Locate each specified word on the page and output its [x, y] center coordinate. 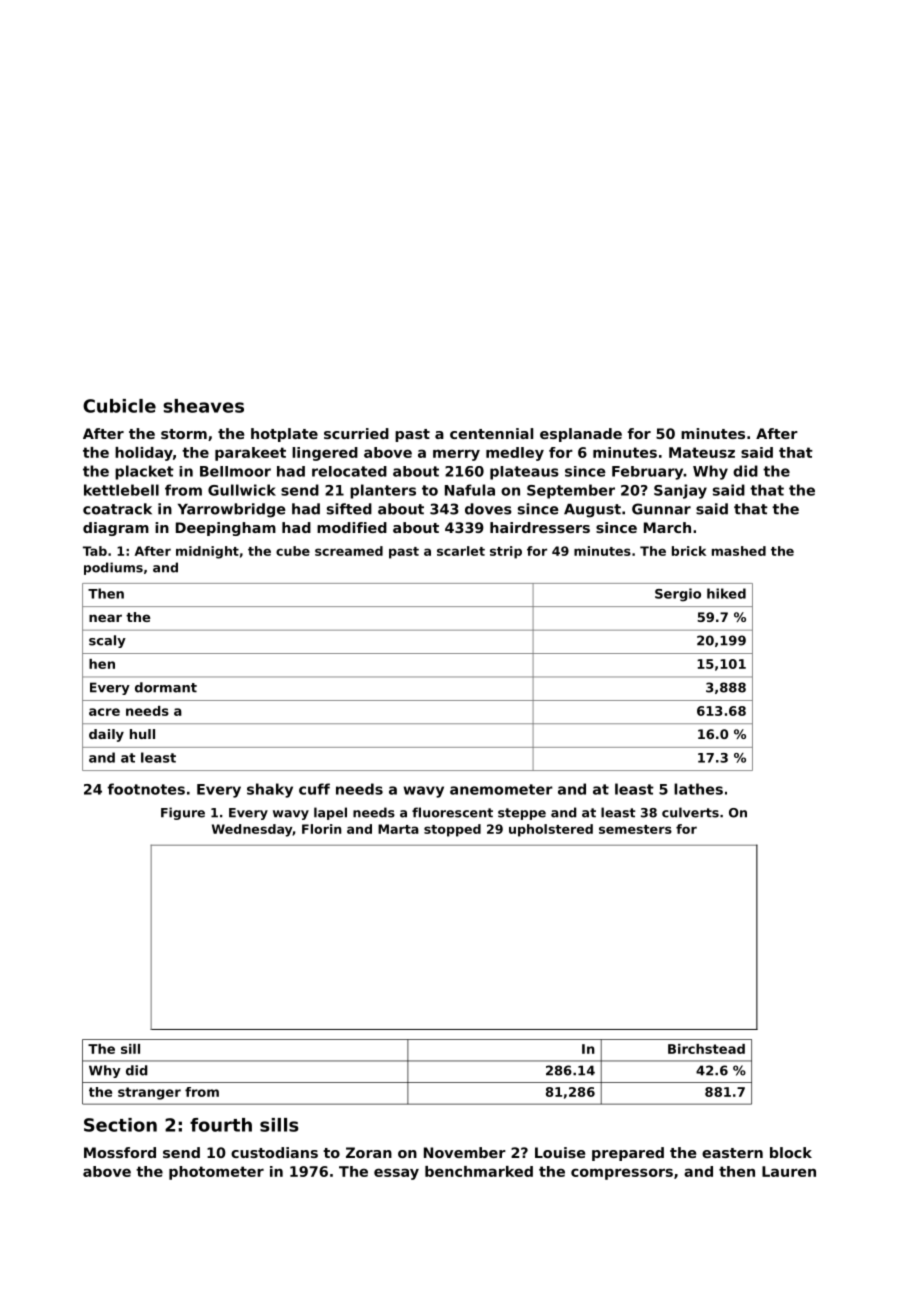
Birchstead [706, 1049]
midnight [207, 552]
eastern [732, 1153]
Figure [183, 813]
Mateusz [702, 452]
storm [184, 434]
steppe [522, 814]
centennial [491, 433]
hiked [726, 593]
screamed [349, 551]
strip [506, 552]
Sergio [678, 595]
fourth [221, 1125]
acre [104, 712]
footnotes [146, 789]
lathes [698, 789]
